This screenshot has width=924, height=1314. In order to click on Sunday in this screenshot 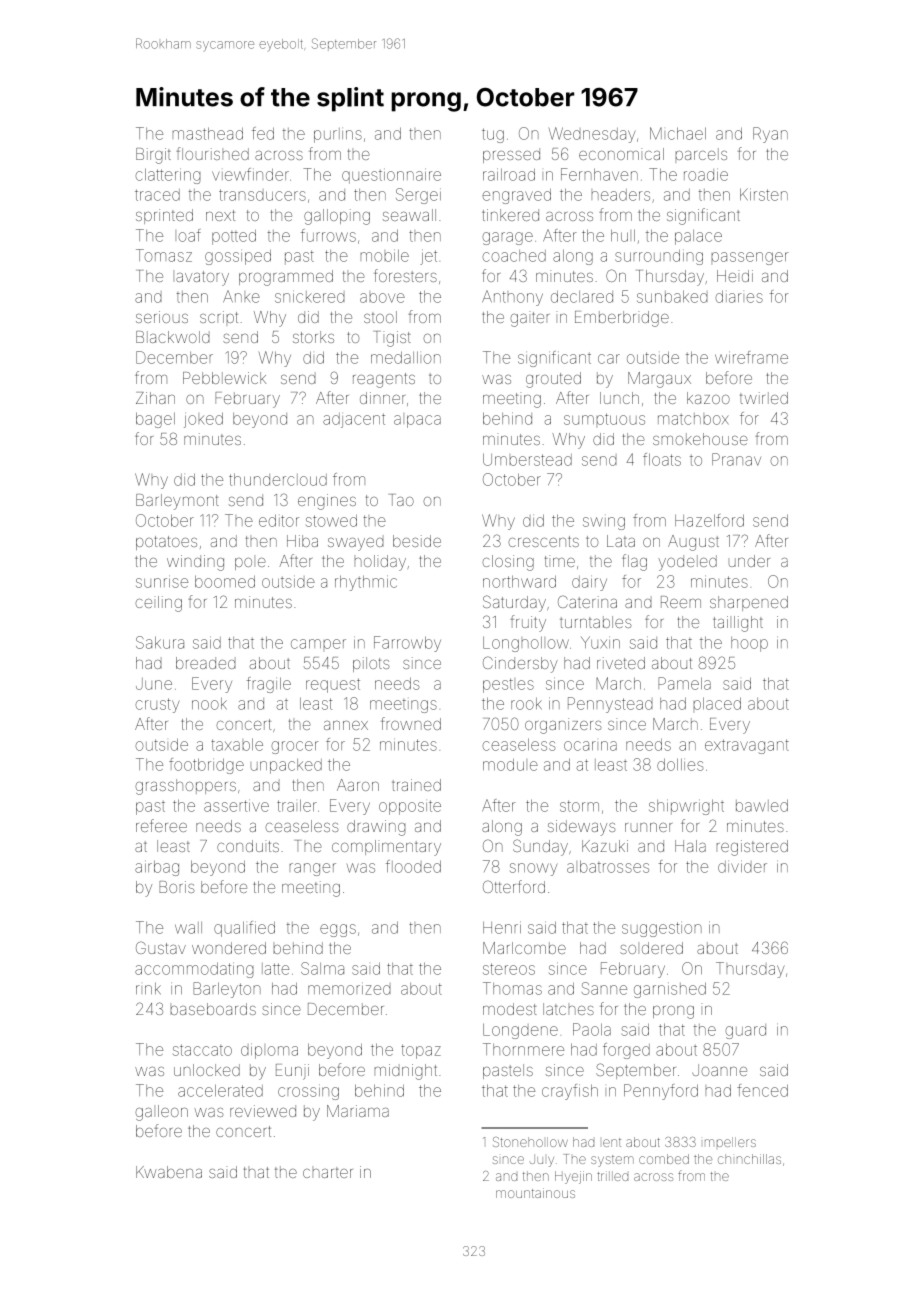, I will do `click(540, 847)`.
